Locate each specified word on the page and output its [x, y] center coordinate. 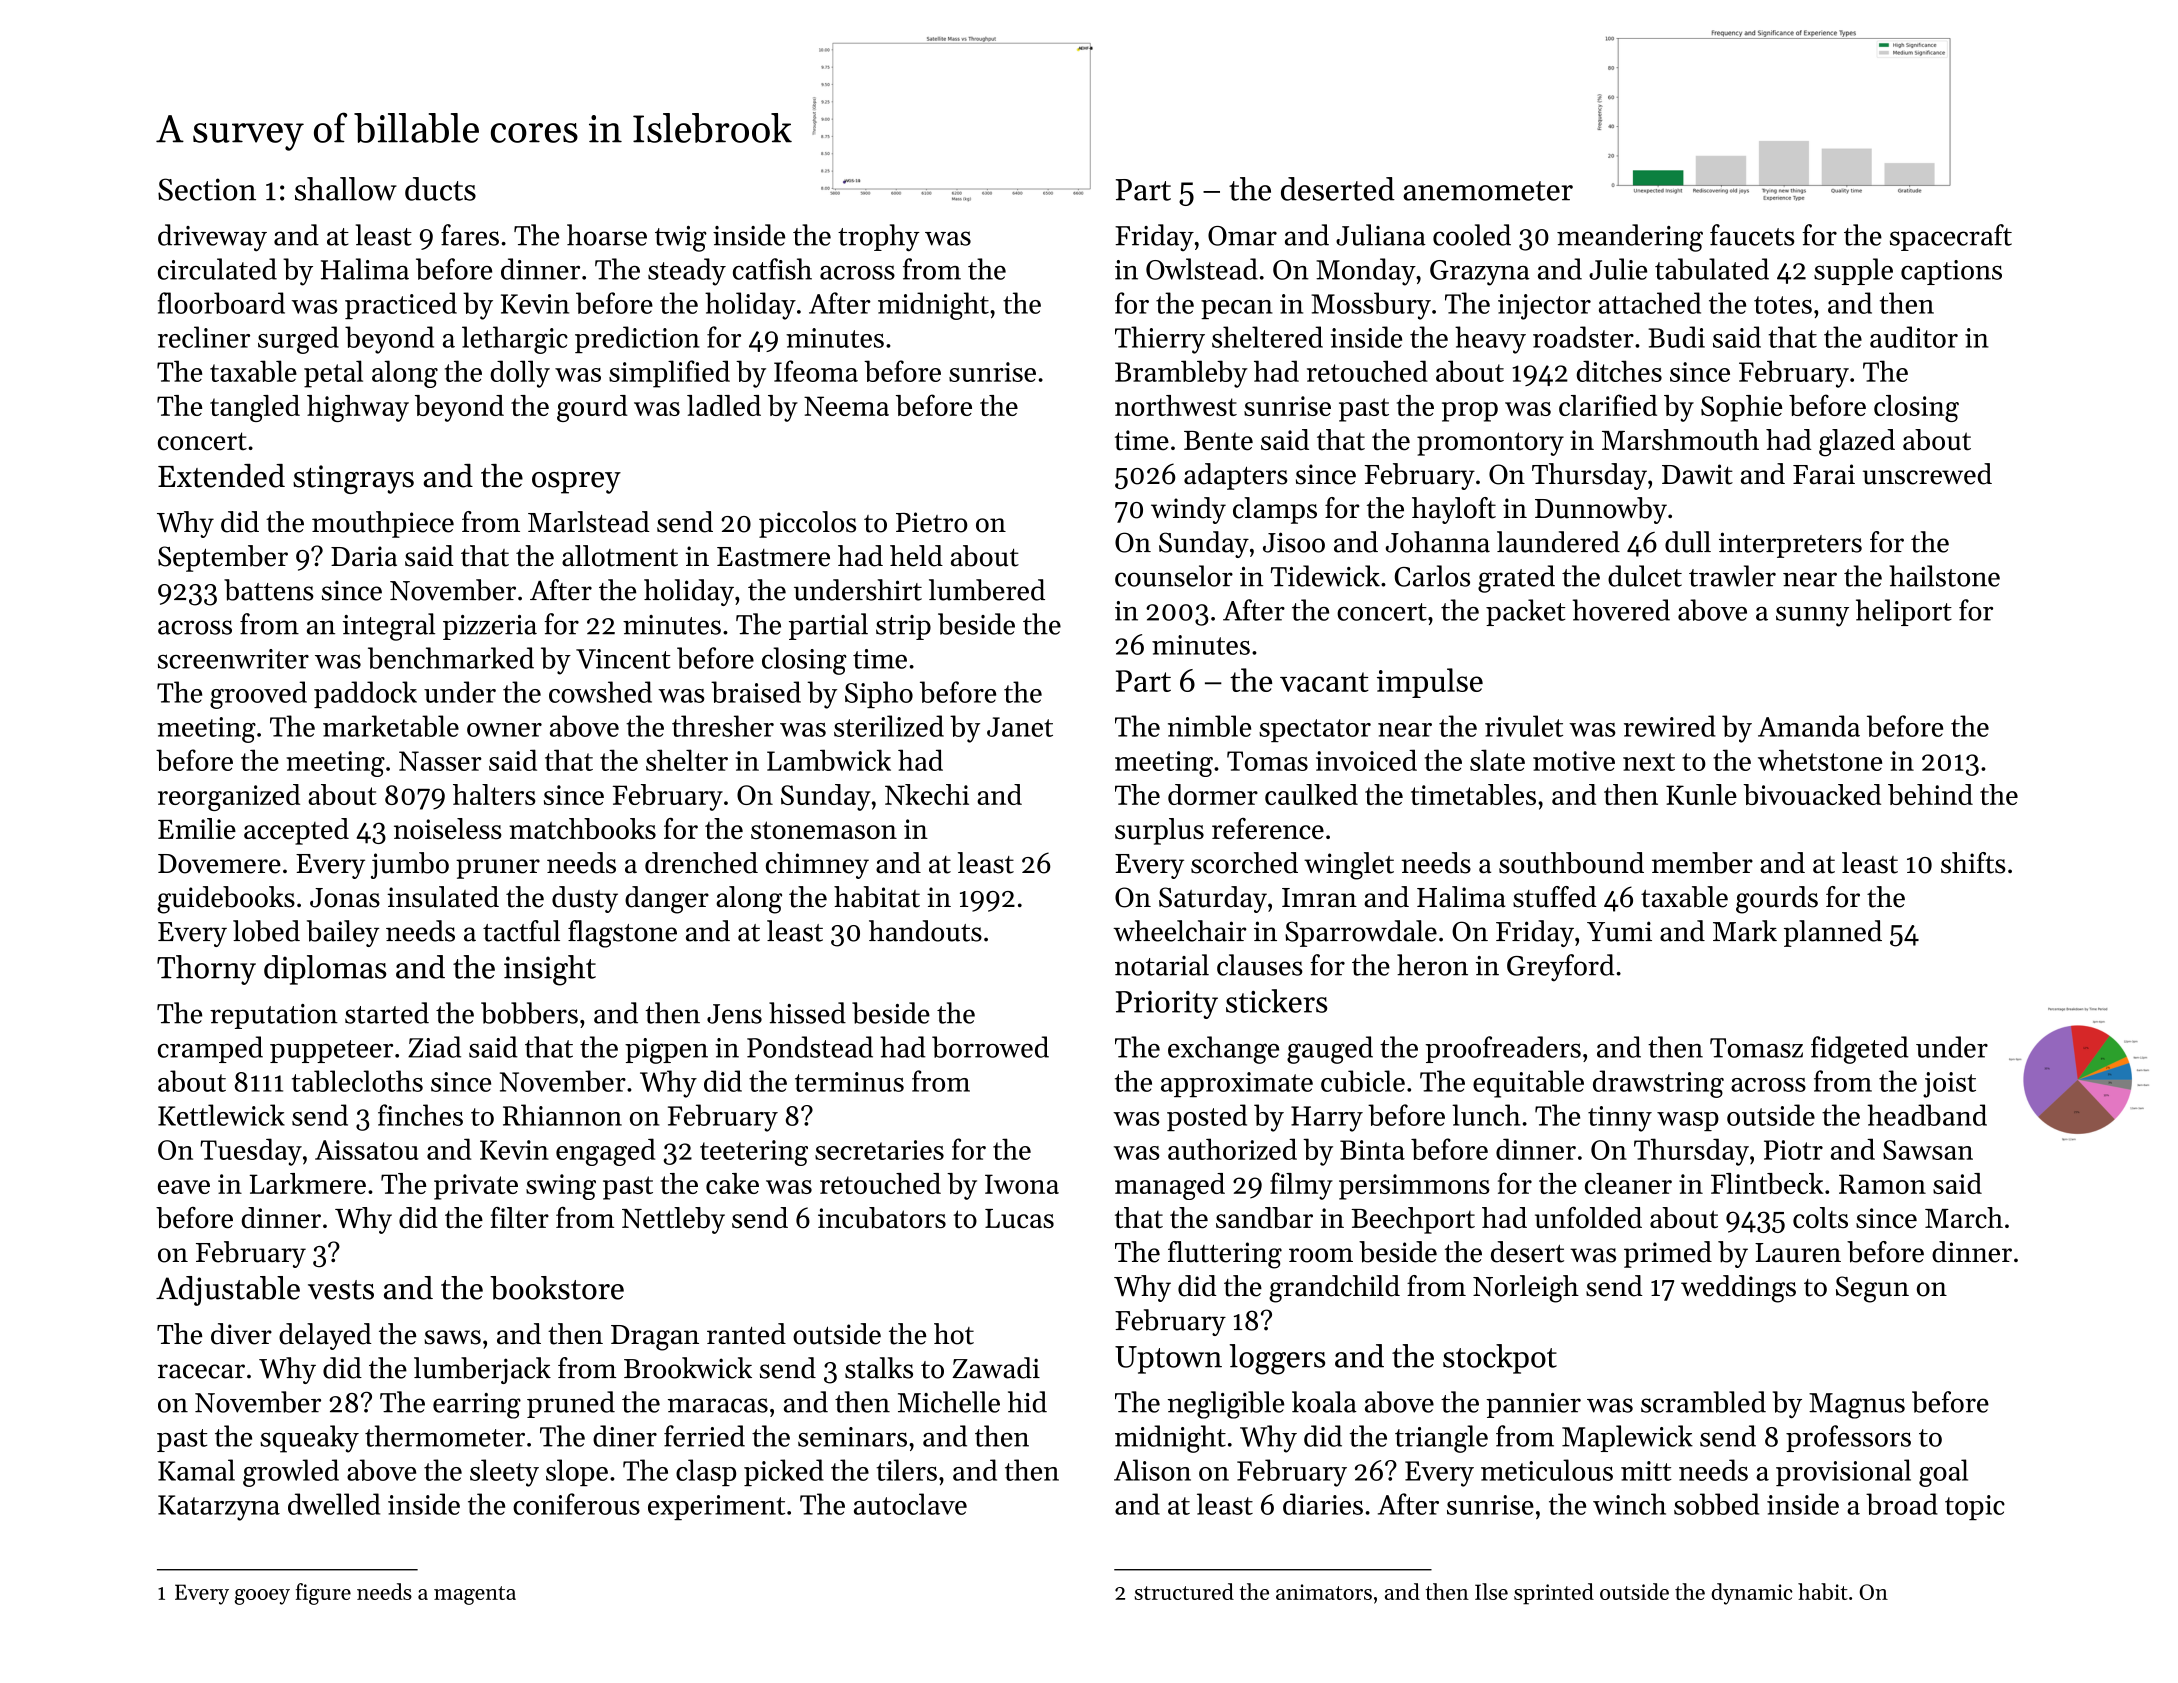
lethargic [515, 340]
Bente [1218, 441]
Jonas [345, 898]
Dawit [1697, 474]
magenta [475, 1595]
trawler [1732, 576]
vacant [1324, 682]
